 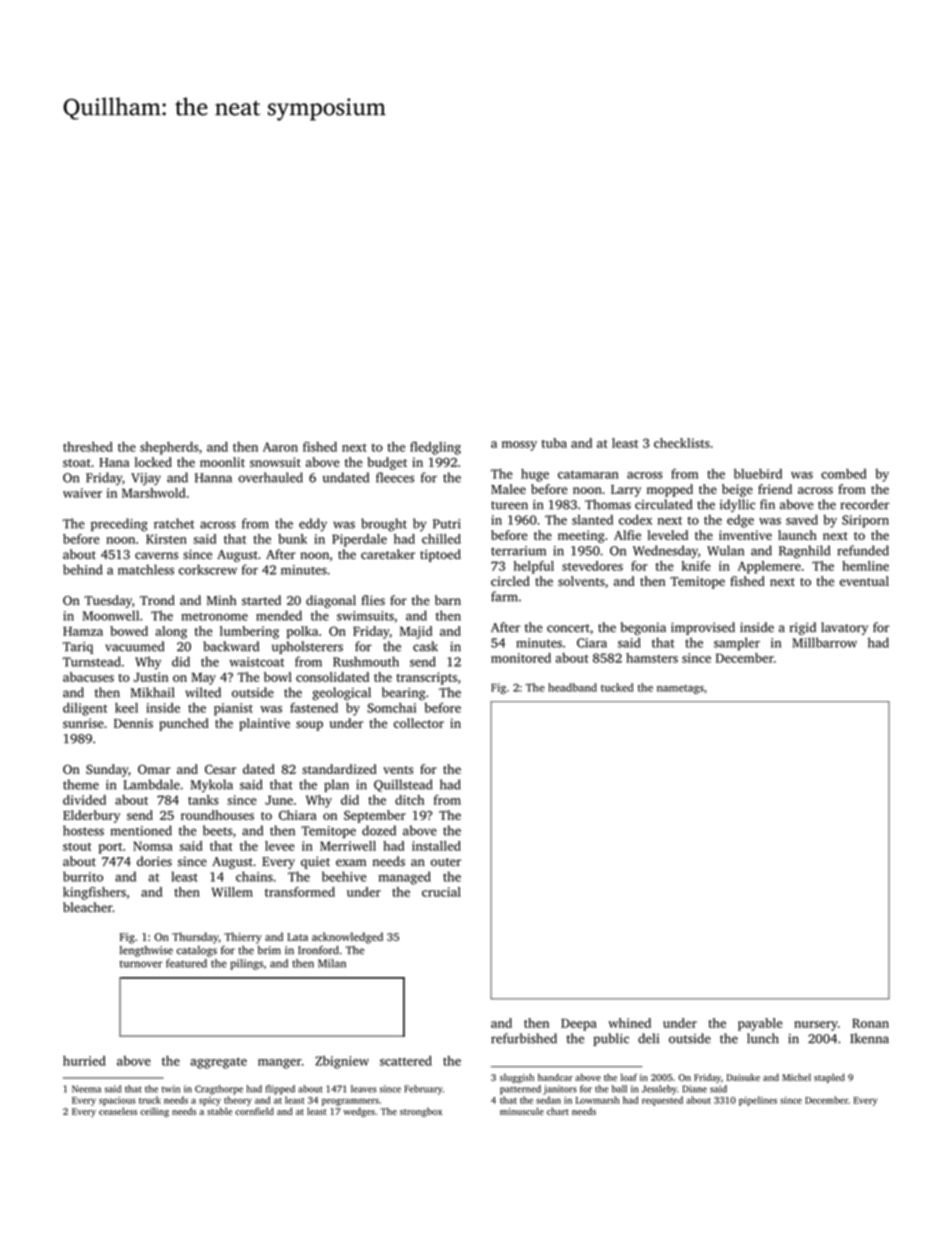 What do you see at coordinates (174, 523) in the screenshot?
I see `ratchet` at bounding box center [174, 523].
